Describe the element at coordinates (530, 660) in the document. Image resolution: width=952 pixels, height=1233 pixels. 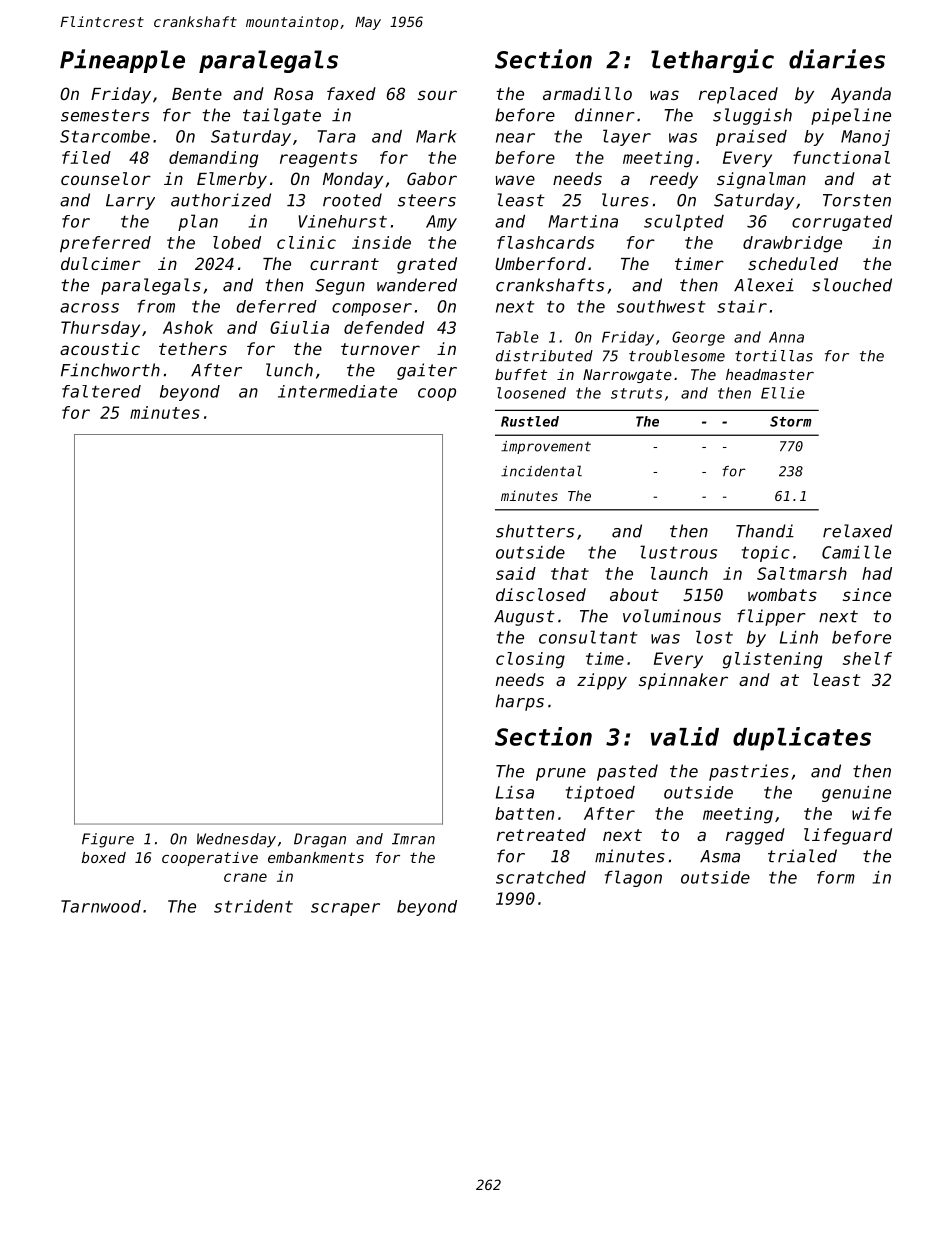
I see `closing` at that location.
